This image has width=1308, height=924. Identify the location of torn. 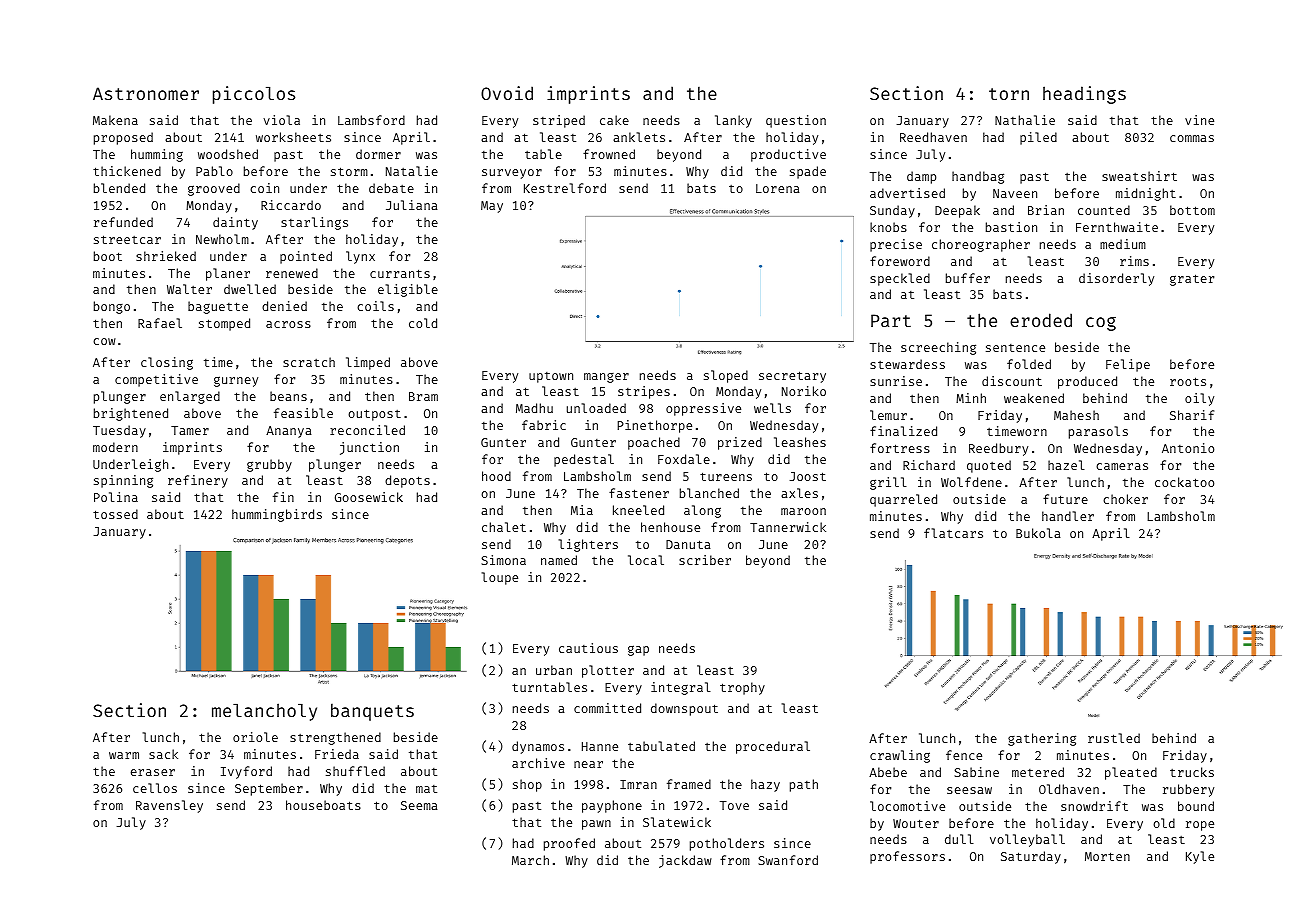
(1009, 94).
